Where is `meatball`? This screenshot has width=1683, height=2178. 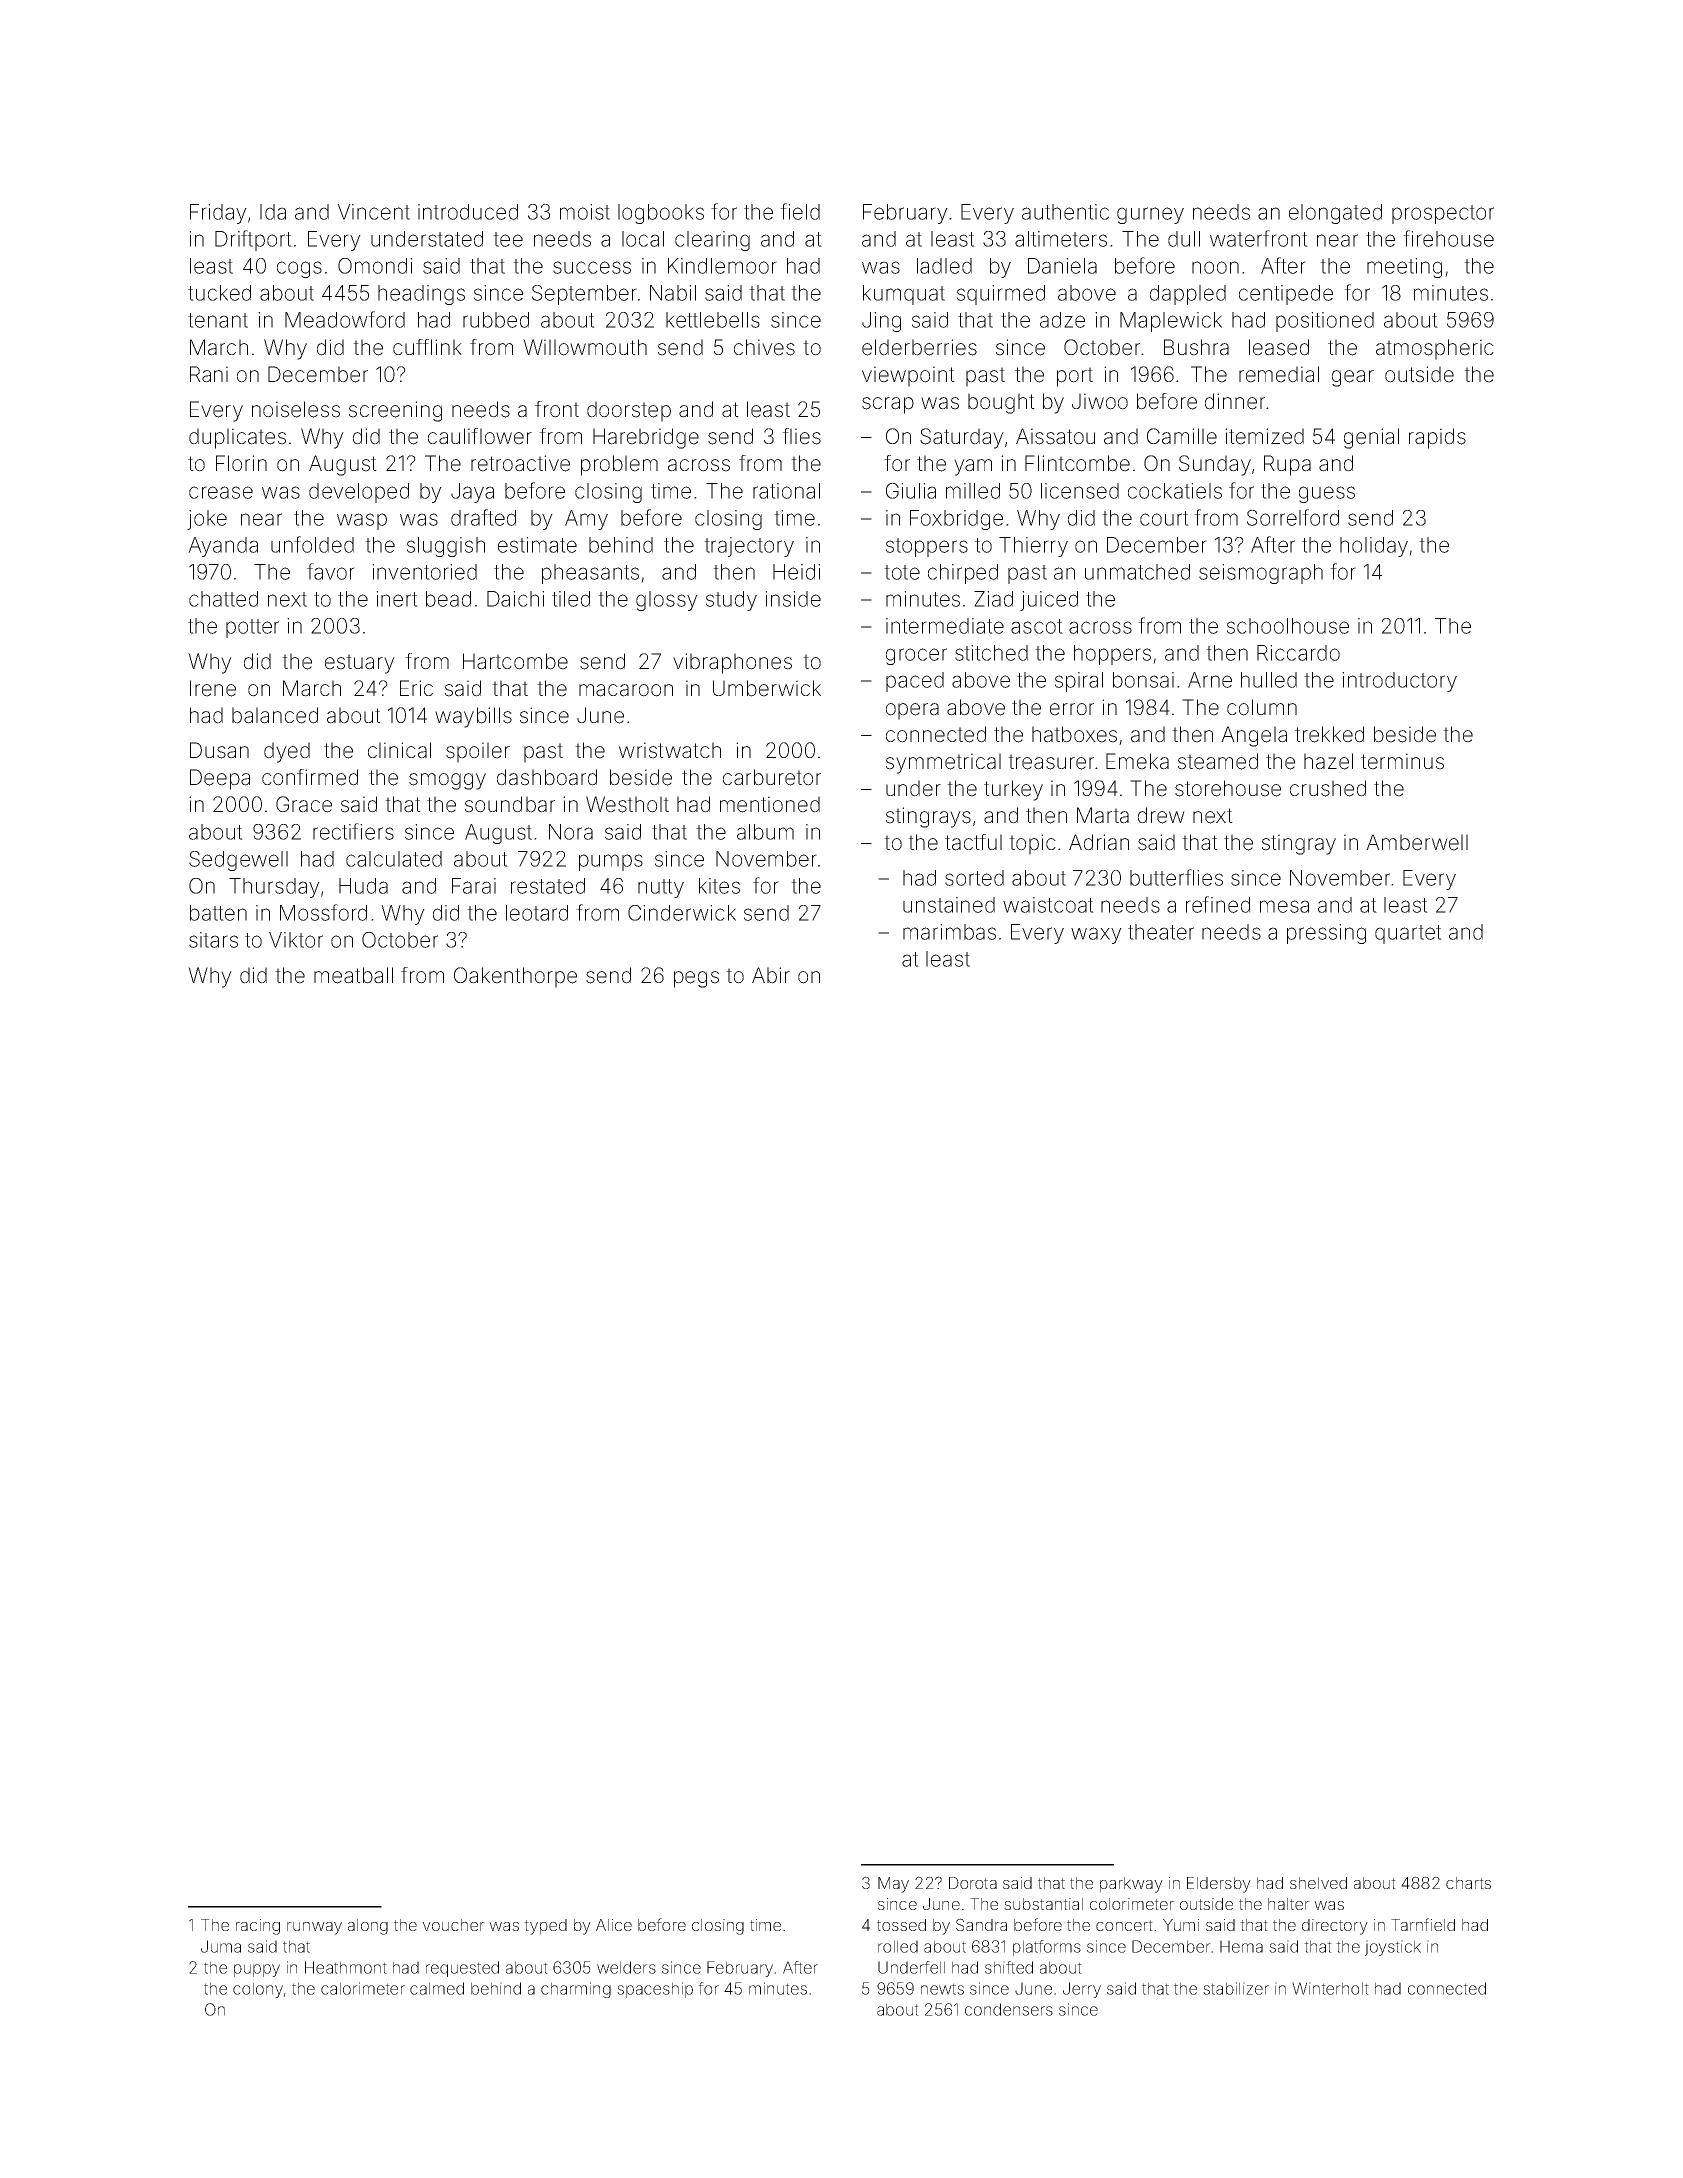
meatball is located at coordinates (353, 975).
